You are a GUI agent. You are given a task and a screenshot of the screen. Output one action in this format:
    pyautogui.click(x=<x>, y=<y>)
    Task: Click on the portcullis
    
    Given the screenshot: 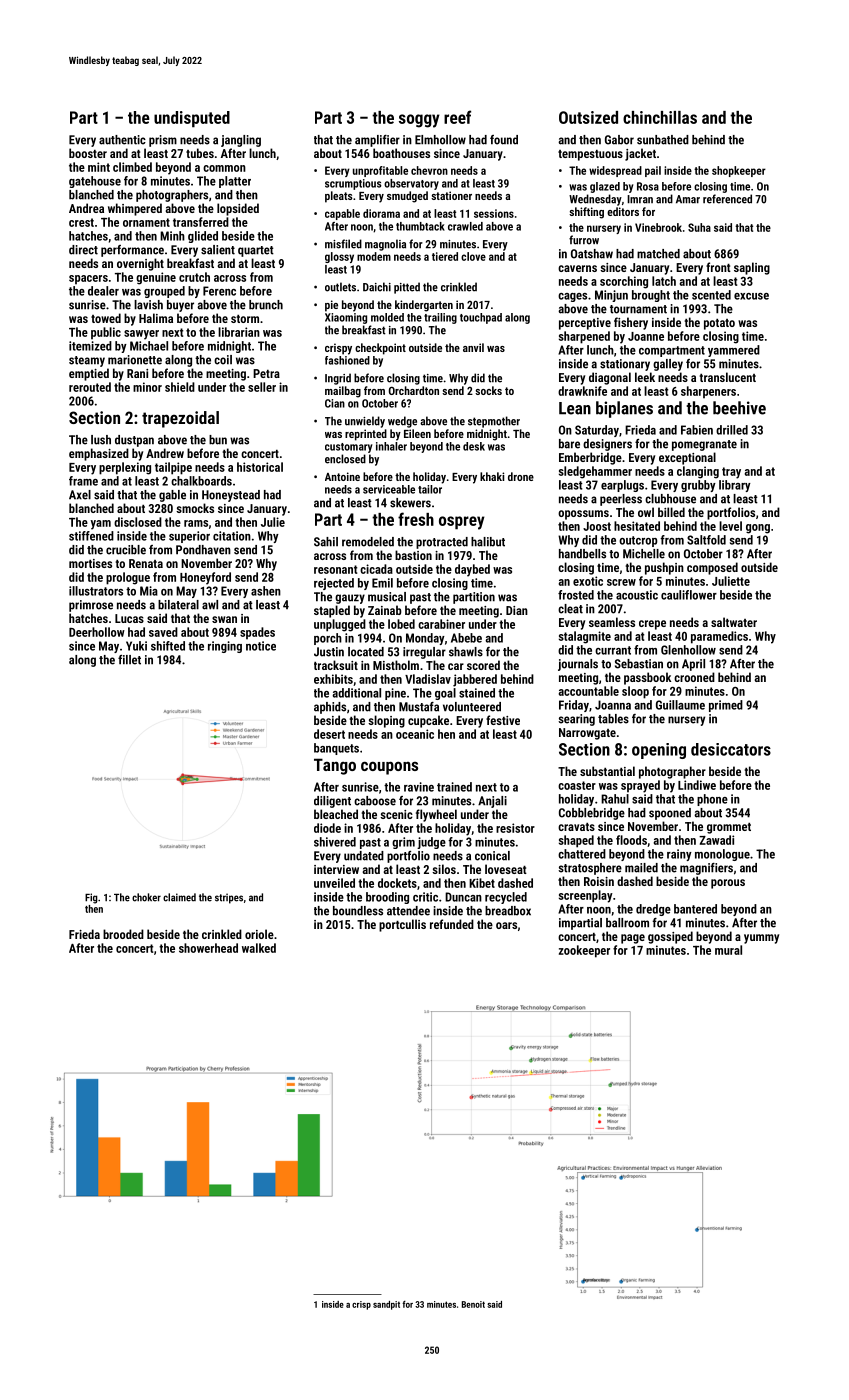 What is the action you would take?
    pyautogui.click(x=402, y=925)
